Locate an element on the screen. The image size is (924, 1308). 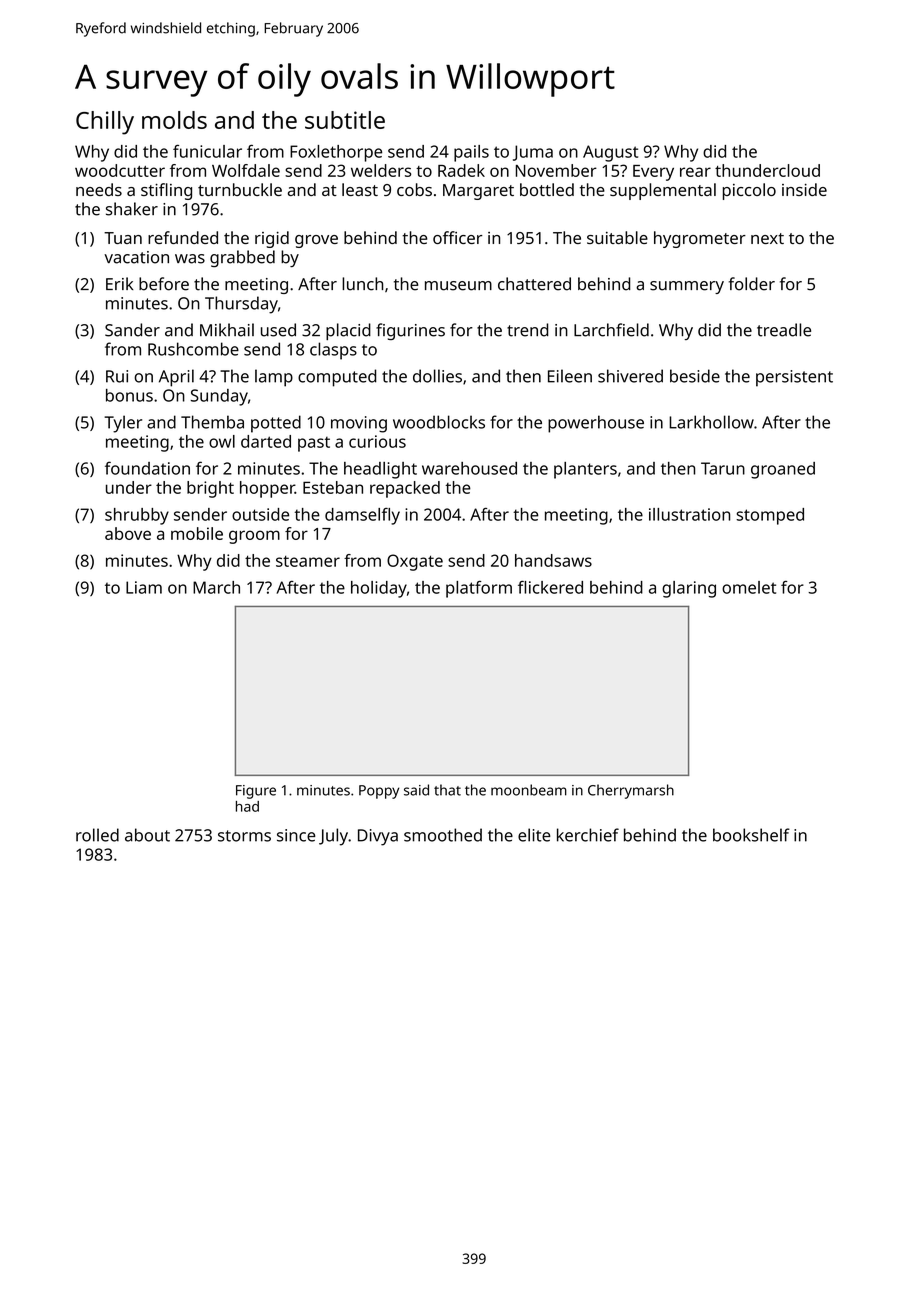
officer is located at coordinates (458, 237).
